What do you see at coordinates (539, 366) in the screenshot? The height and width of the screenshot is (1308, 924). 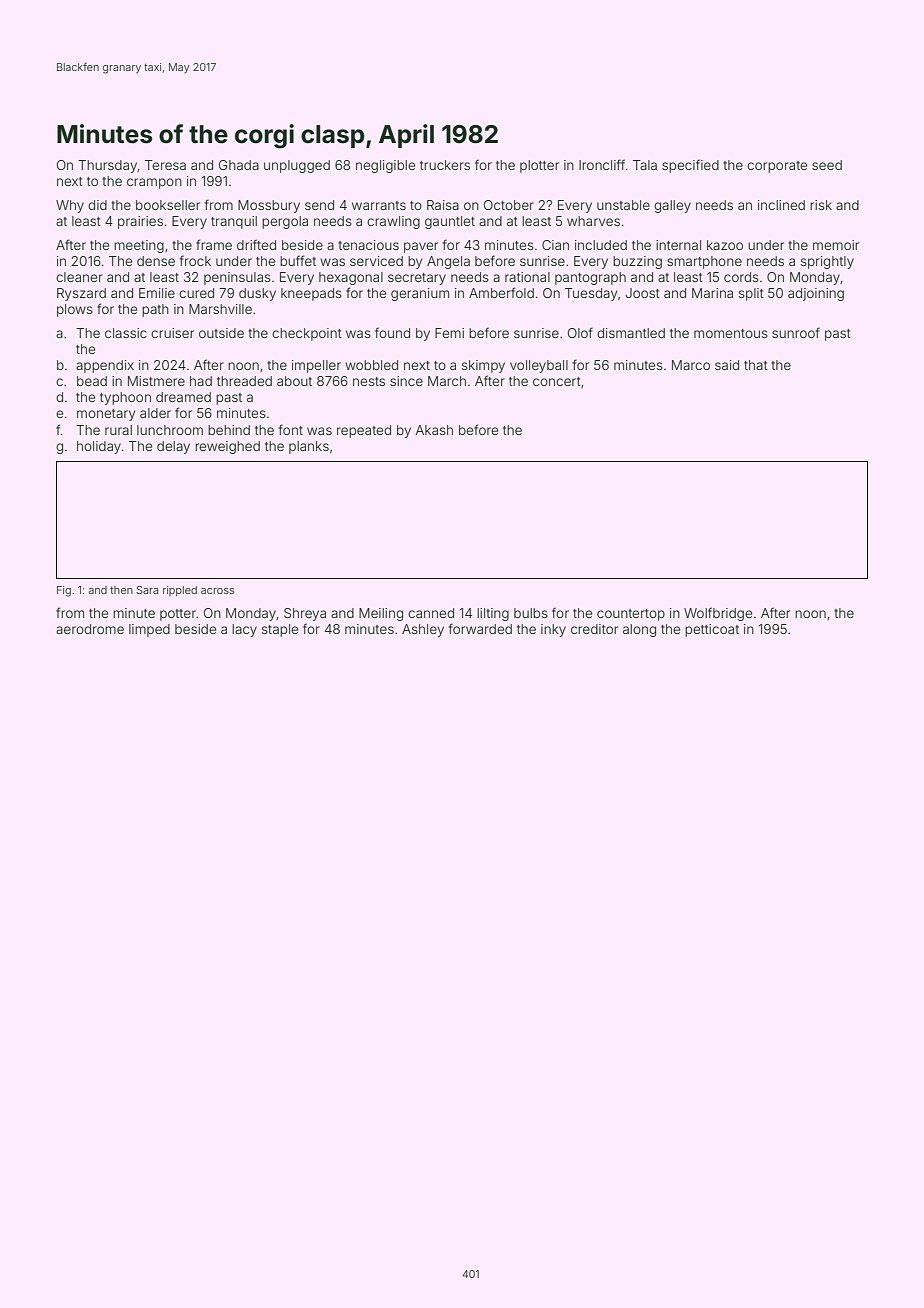 I see `volleyball` at bounding box center [539, 366].
